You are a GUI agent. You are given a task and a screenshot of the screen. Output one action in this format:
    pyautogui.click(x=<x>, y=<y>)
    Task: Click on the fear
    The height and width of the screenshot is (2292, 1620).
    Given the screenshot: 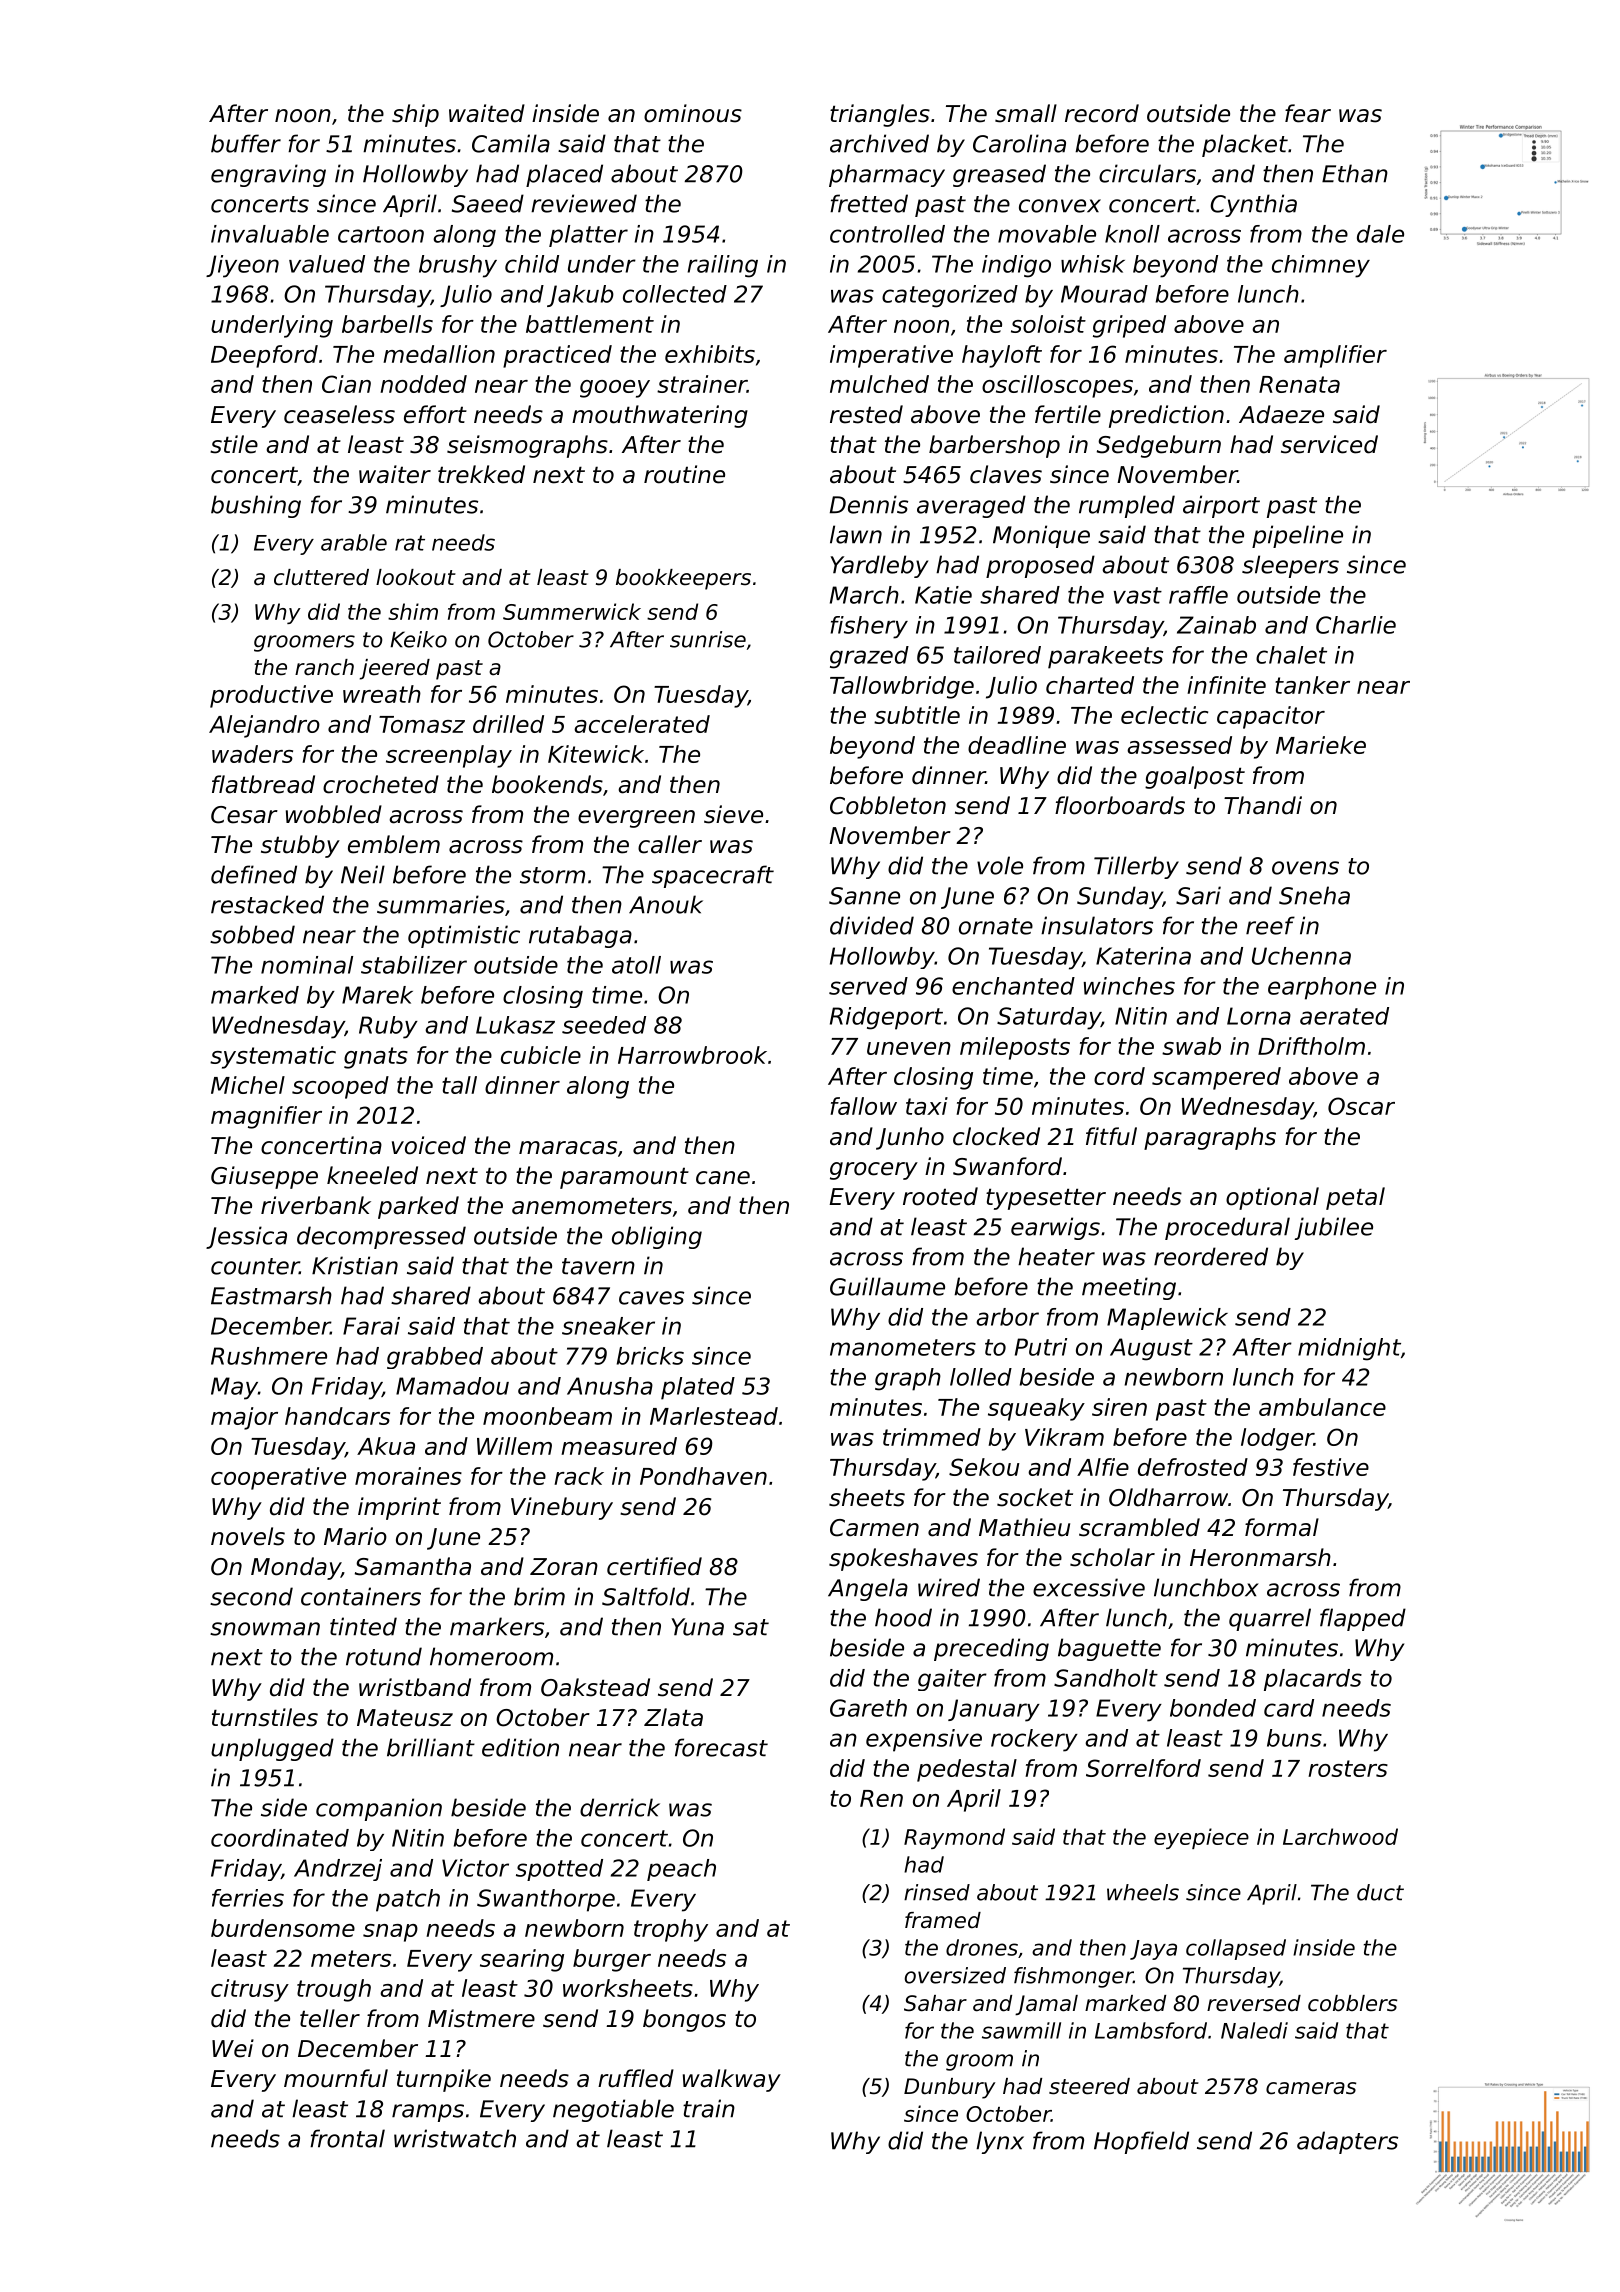 What is the action you would take?
    pyautogui.click(x=1308, y=113)
